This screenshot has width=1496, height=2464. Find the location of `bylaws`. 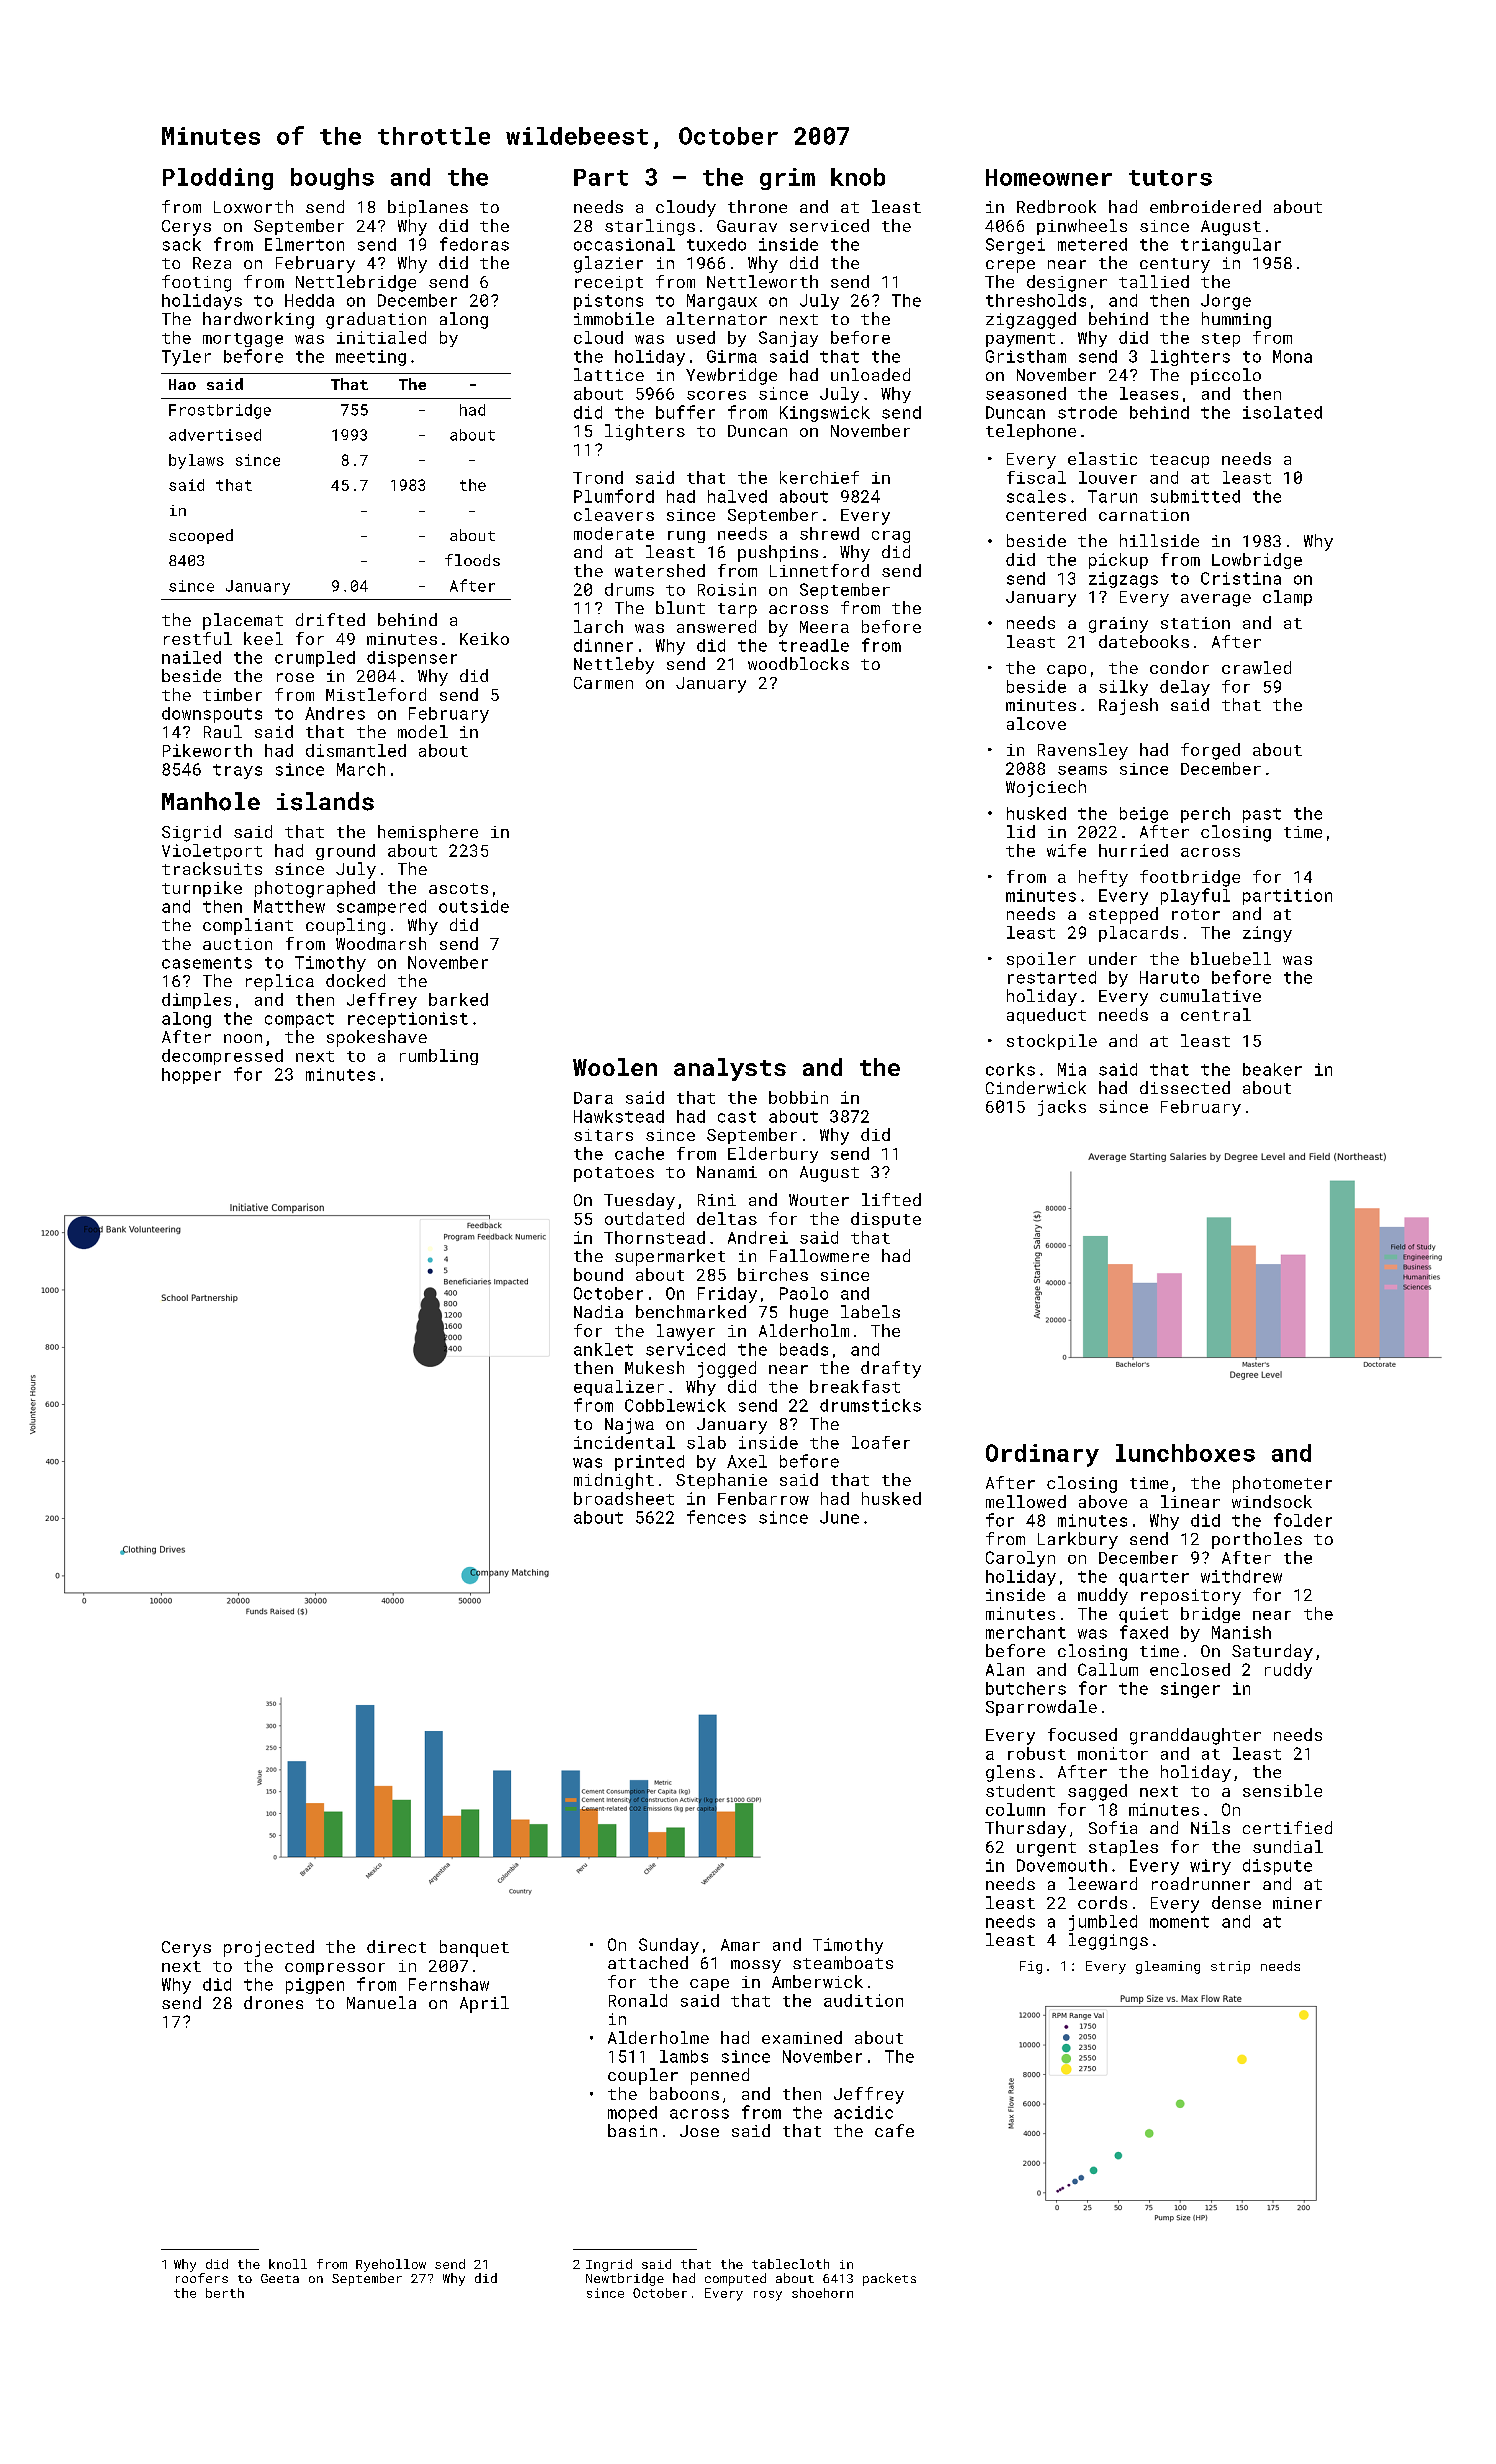

bylaws is located at coordinates (196, 461).
